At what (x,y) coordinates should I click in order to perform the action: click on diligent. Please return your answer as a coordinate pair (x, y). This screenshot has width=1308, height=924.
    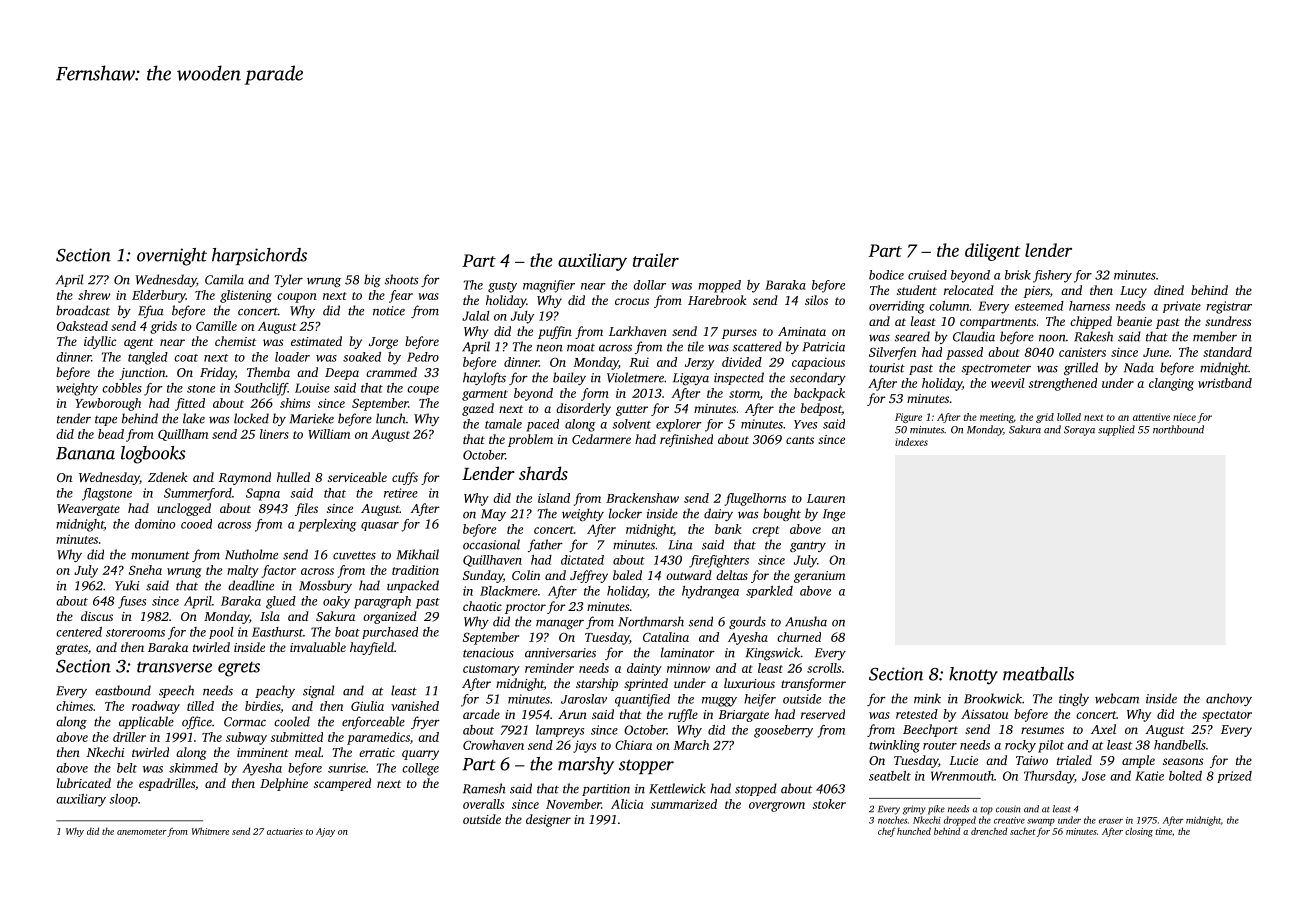
    Looking at the image, I should click on (993, 252).
